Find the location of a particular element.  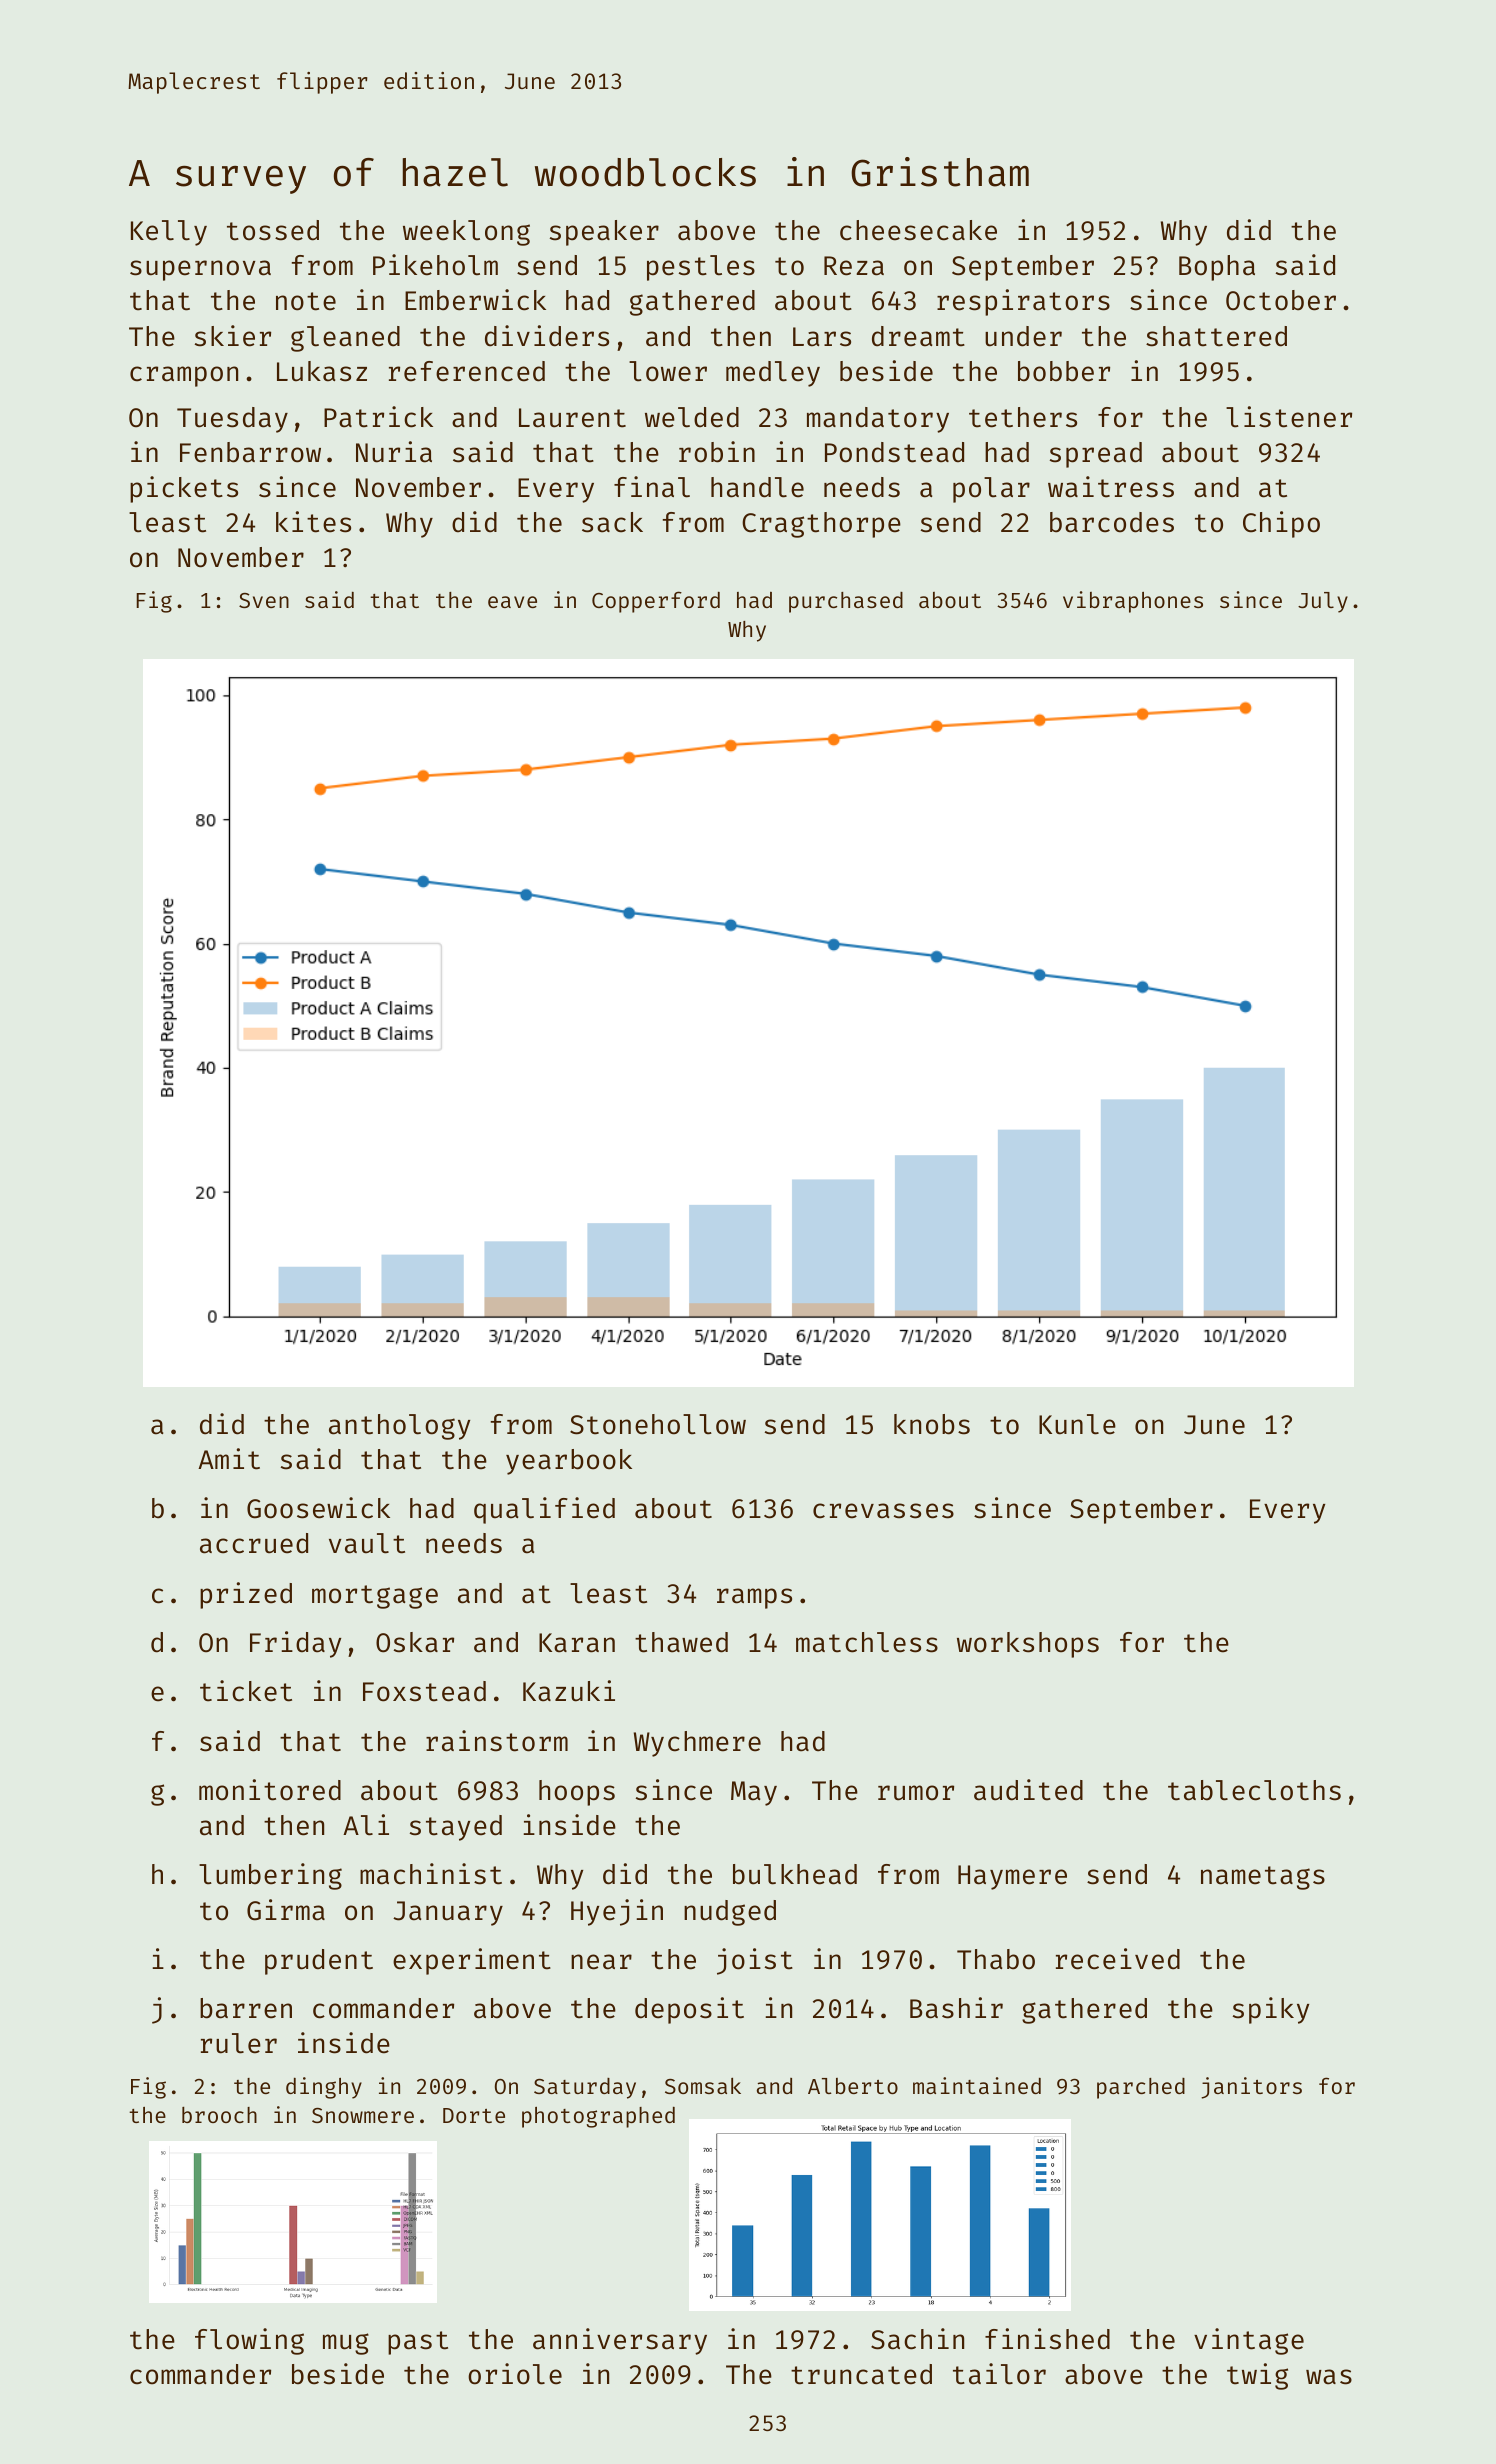

Karan is located at coordinates (577, 1643).
